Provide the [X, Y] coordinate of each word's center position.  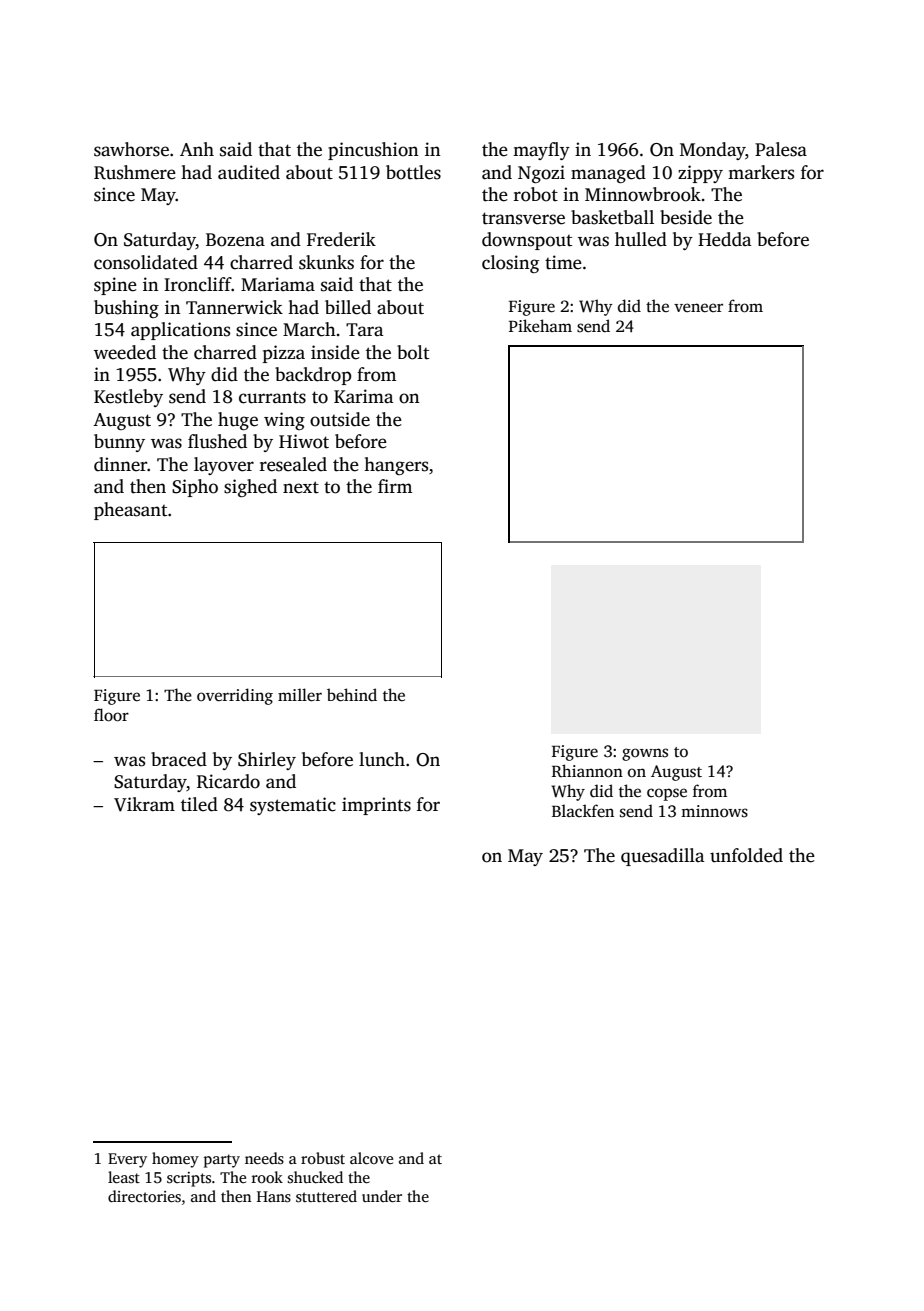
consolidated [146, 262]
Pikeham [540, 325]
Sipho [195, 488]
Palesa [781, 149]
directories [144, 1196]
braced [179, 759]
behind [352, 695]
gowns [645, 754]
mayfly [541, 151]
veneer [698, 307]
